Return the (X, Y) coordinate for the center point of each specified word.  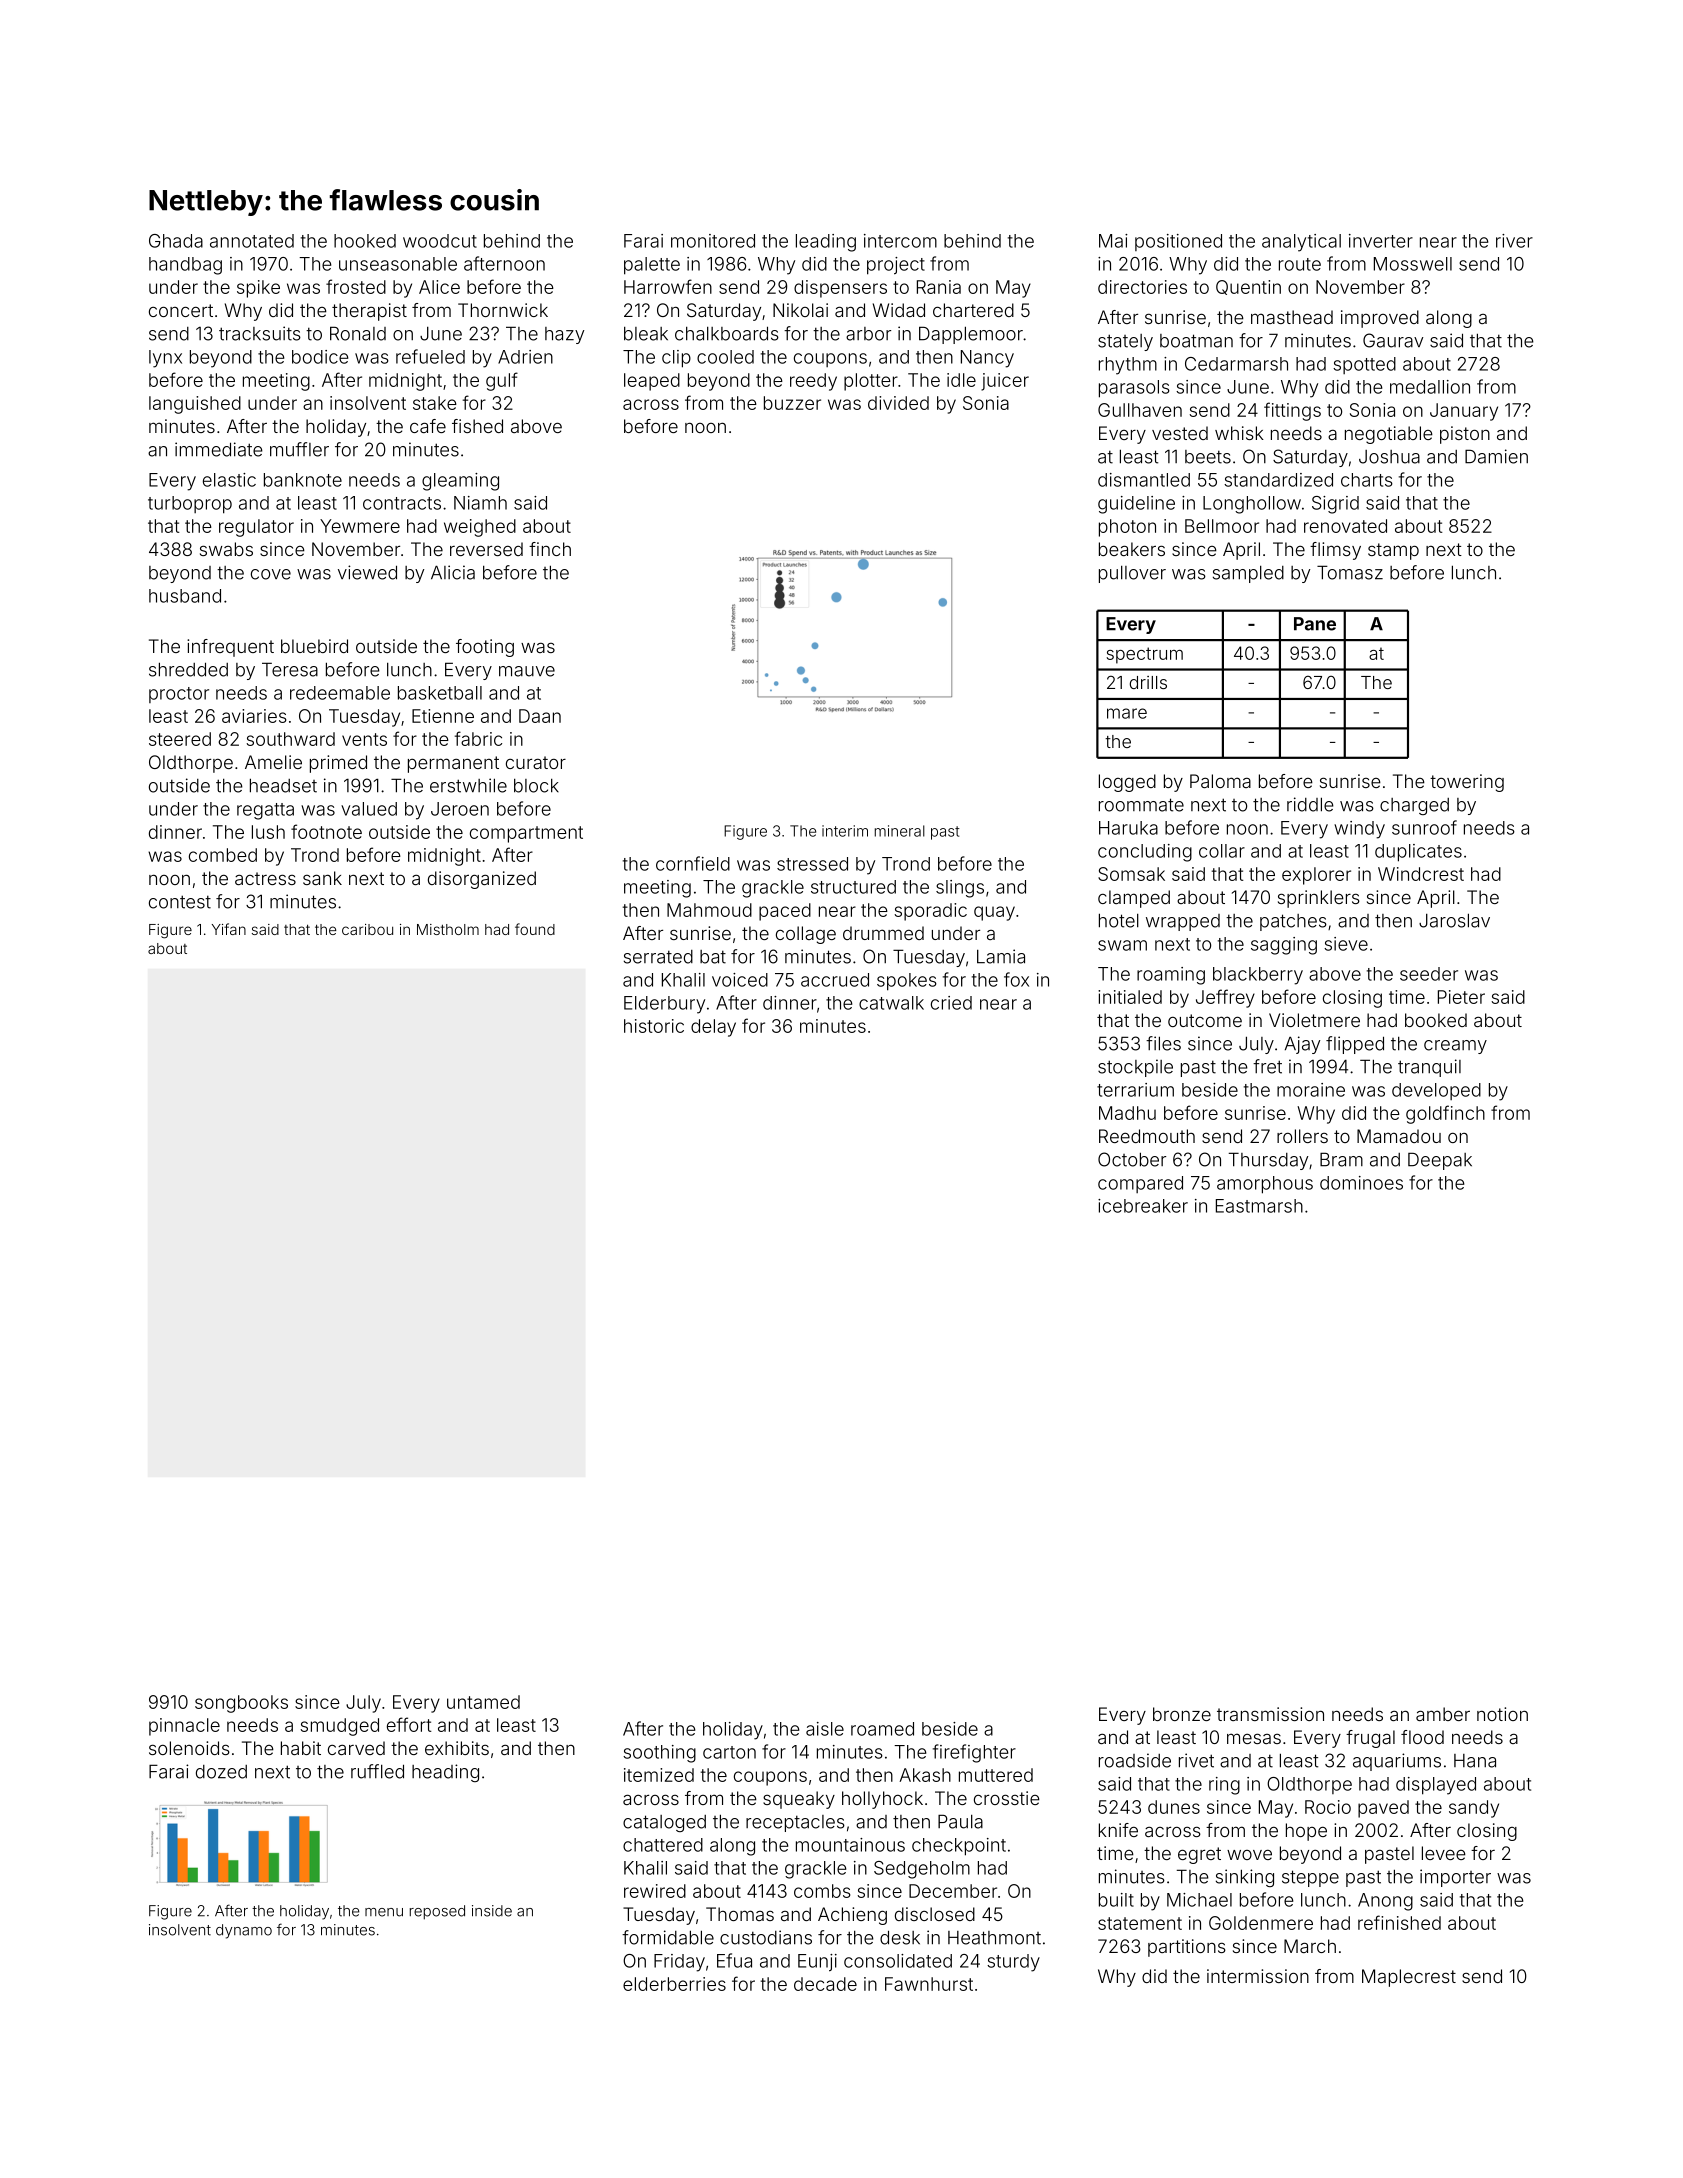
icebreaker (1143, 1206)
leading (826, 243)
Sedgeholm (922, 1870)
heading (445, 1773)
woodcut (440, 241)
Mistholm (448, 929)
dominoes (1361, 1183)
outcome (1205, 1020)
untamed (483, 1702)
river (1514, 241)
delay (713, 1028)
